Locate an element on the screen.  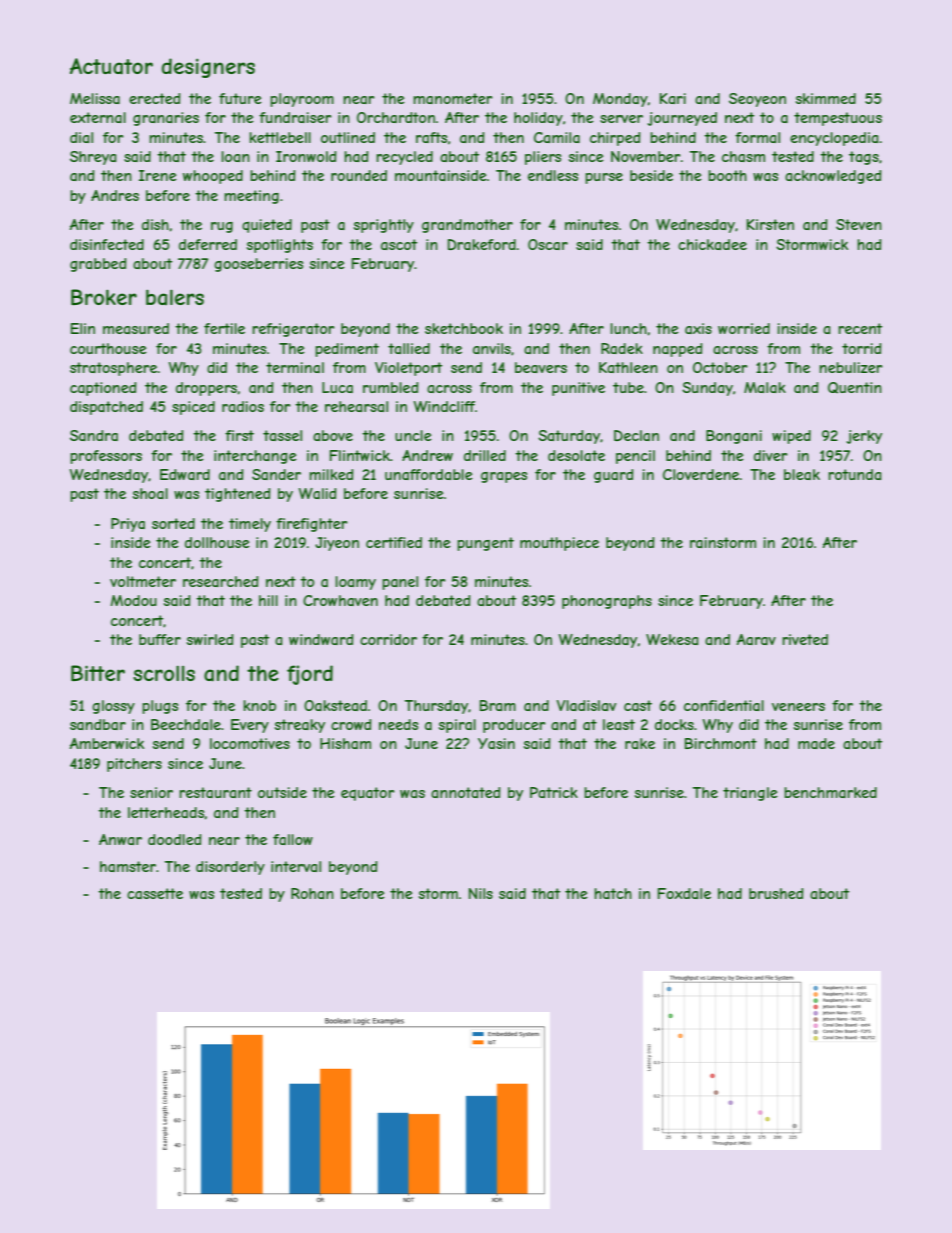
measured is located at coordinates (136, 328).
